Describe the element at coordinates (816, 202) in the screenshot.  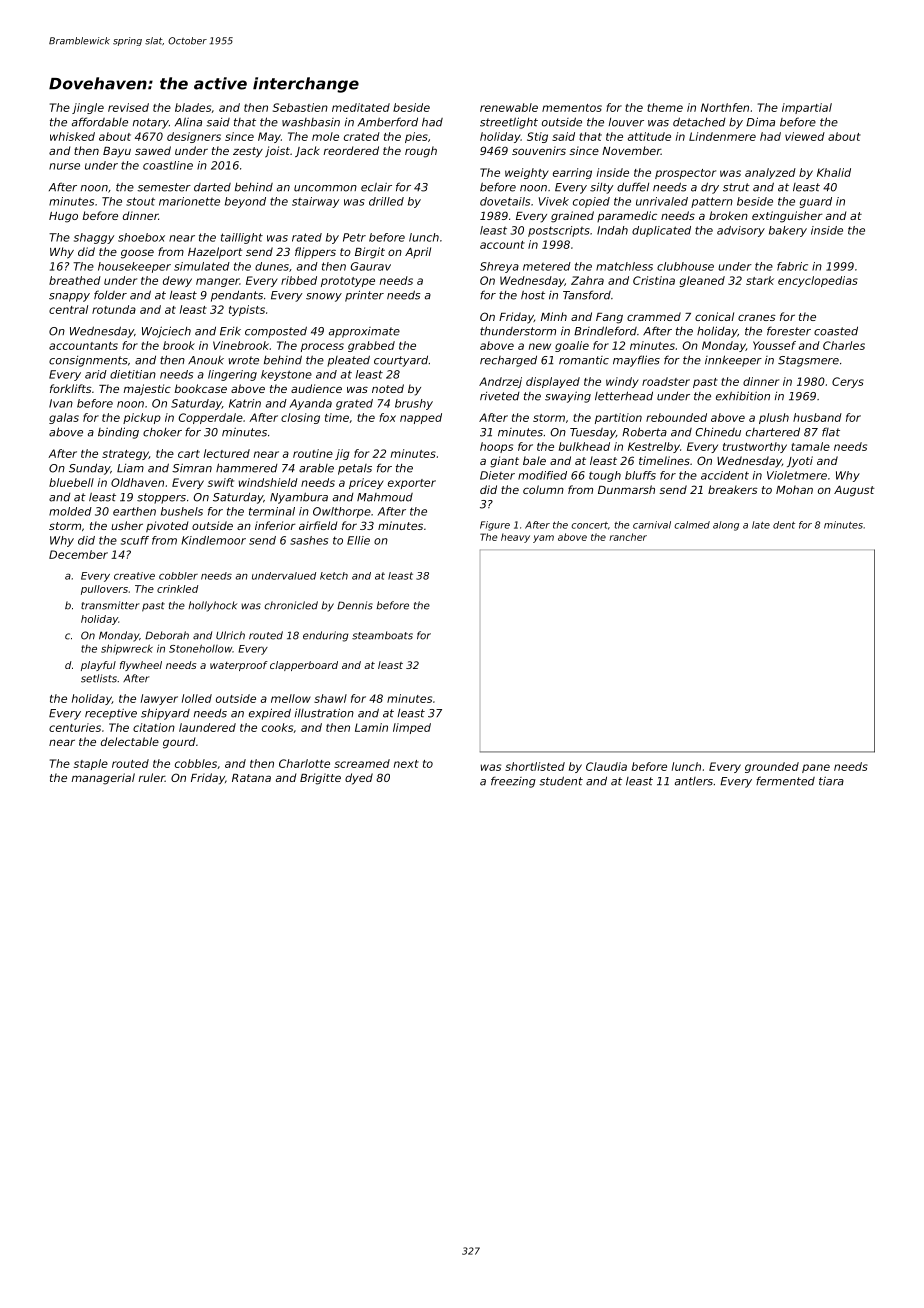
I see `guard` at that location.
